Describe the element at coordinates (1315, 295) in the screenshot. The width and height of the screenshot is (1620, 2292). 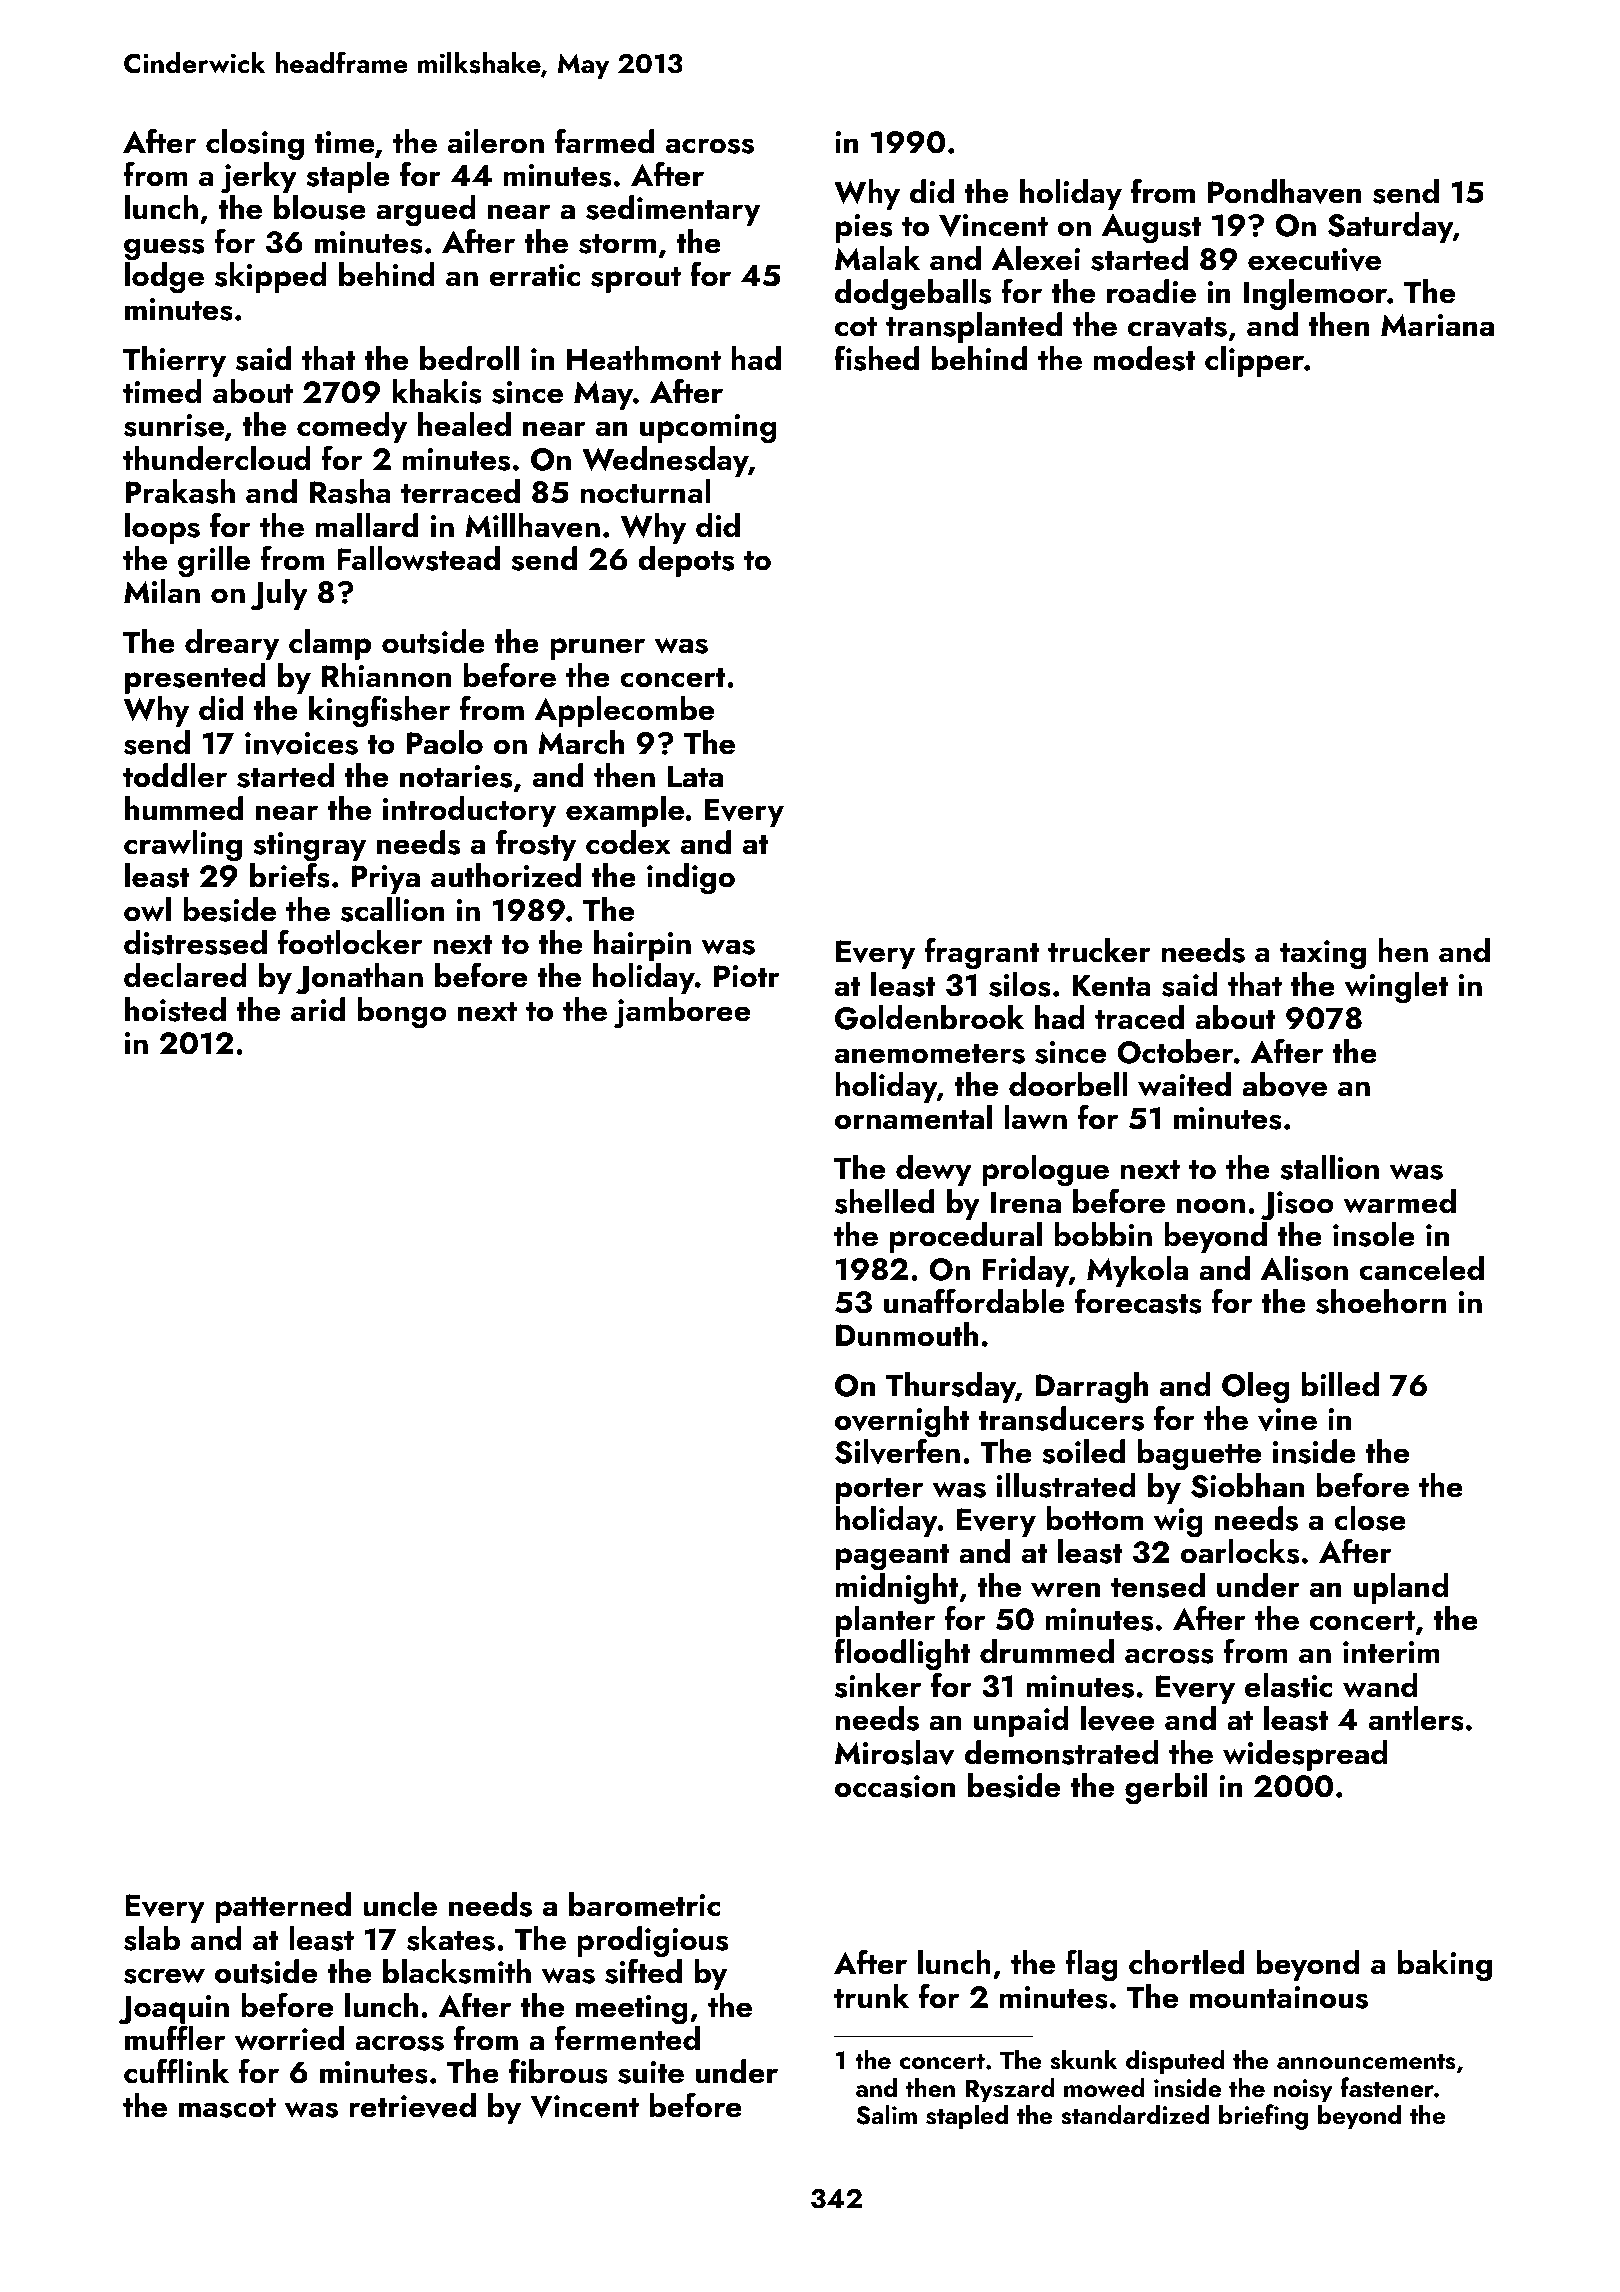
I see `Inglemoor` at that location.
